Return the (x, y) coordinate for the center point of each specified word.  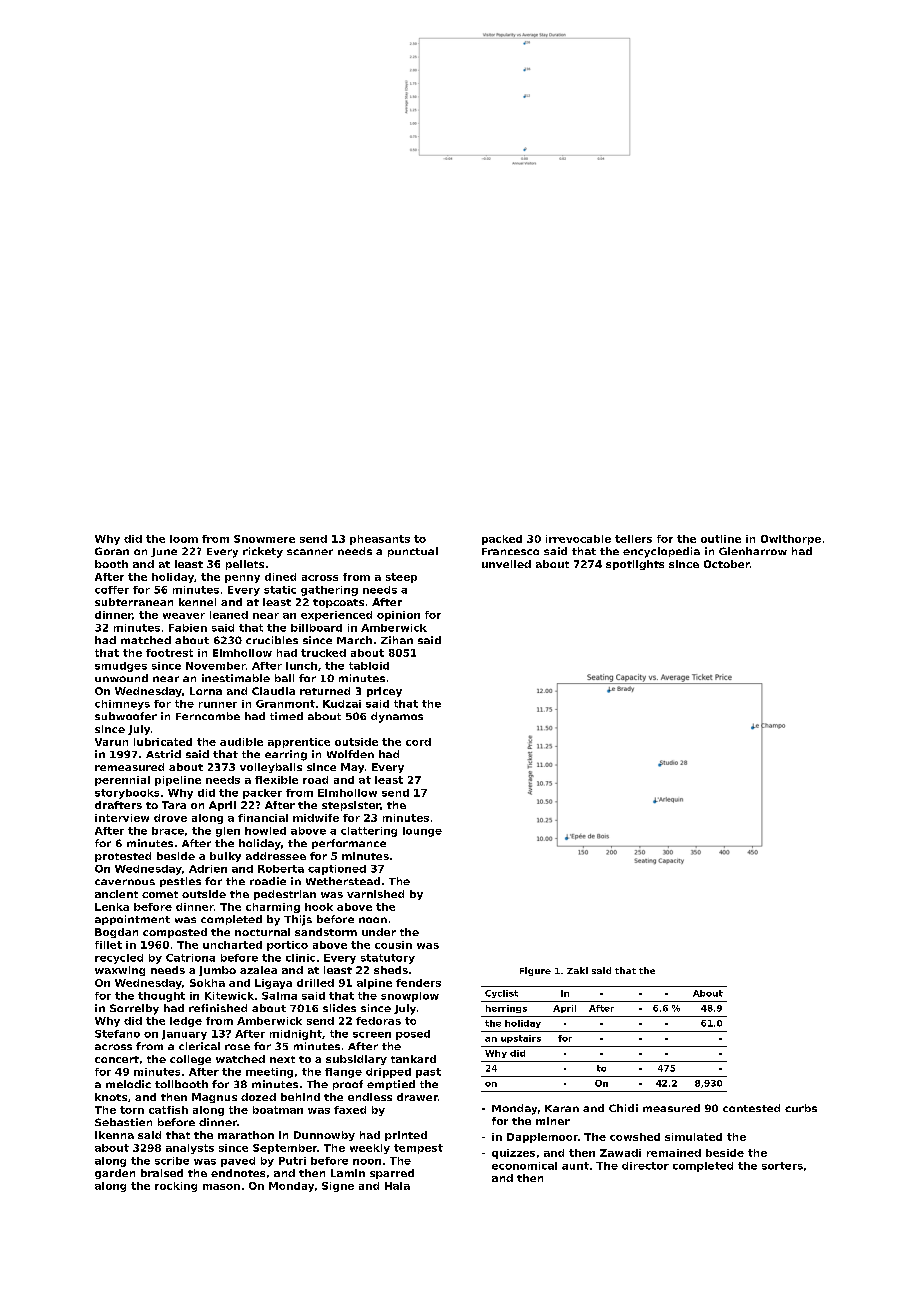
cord (418, 742)
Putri (292, 1161)
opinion (398, 616)
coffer (112, 590)
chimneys (122, 705)
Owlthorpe (791, 540)
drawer (417, 1097)
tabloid (369, 666)
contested (751, 1108)
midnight (296, 1035)
